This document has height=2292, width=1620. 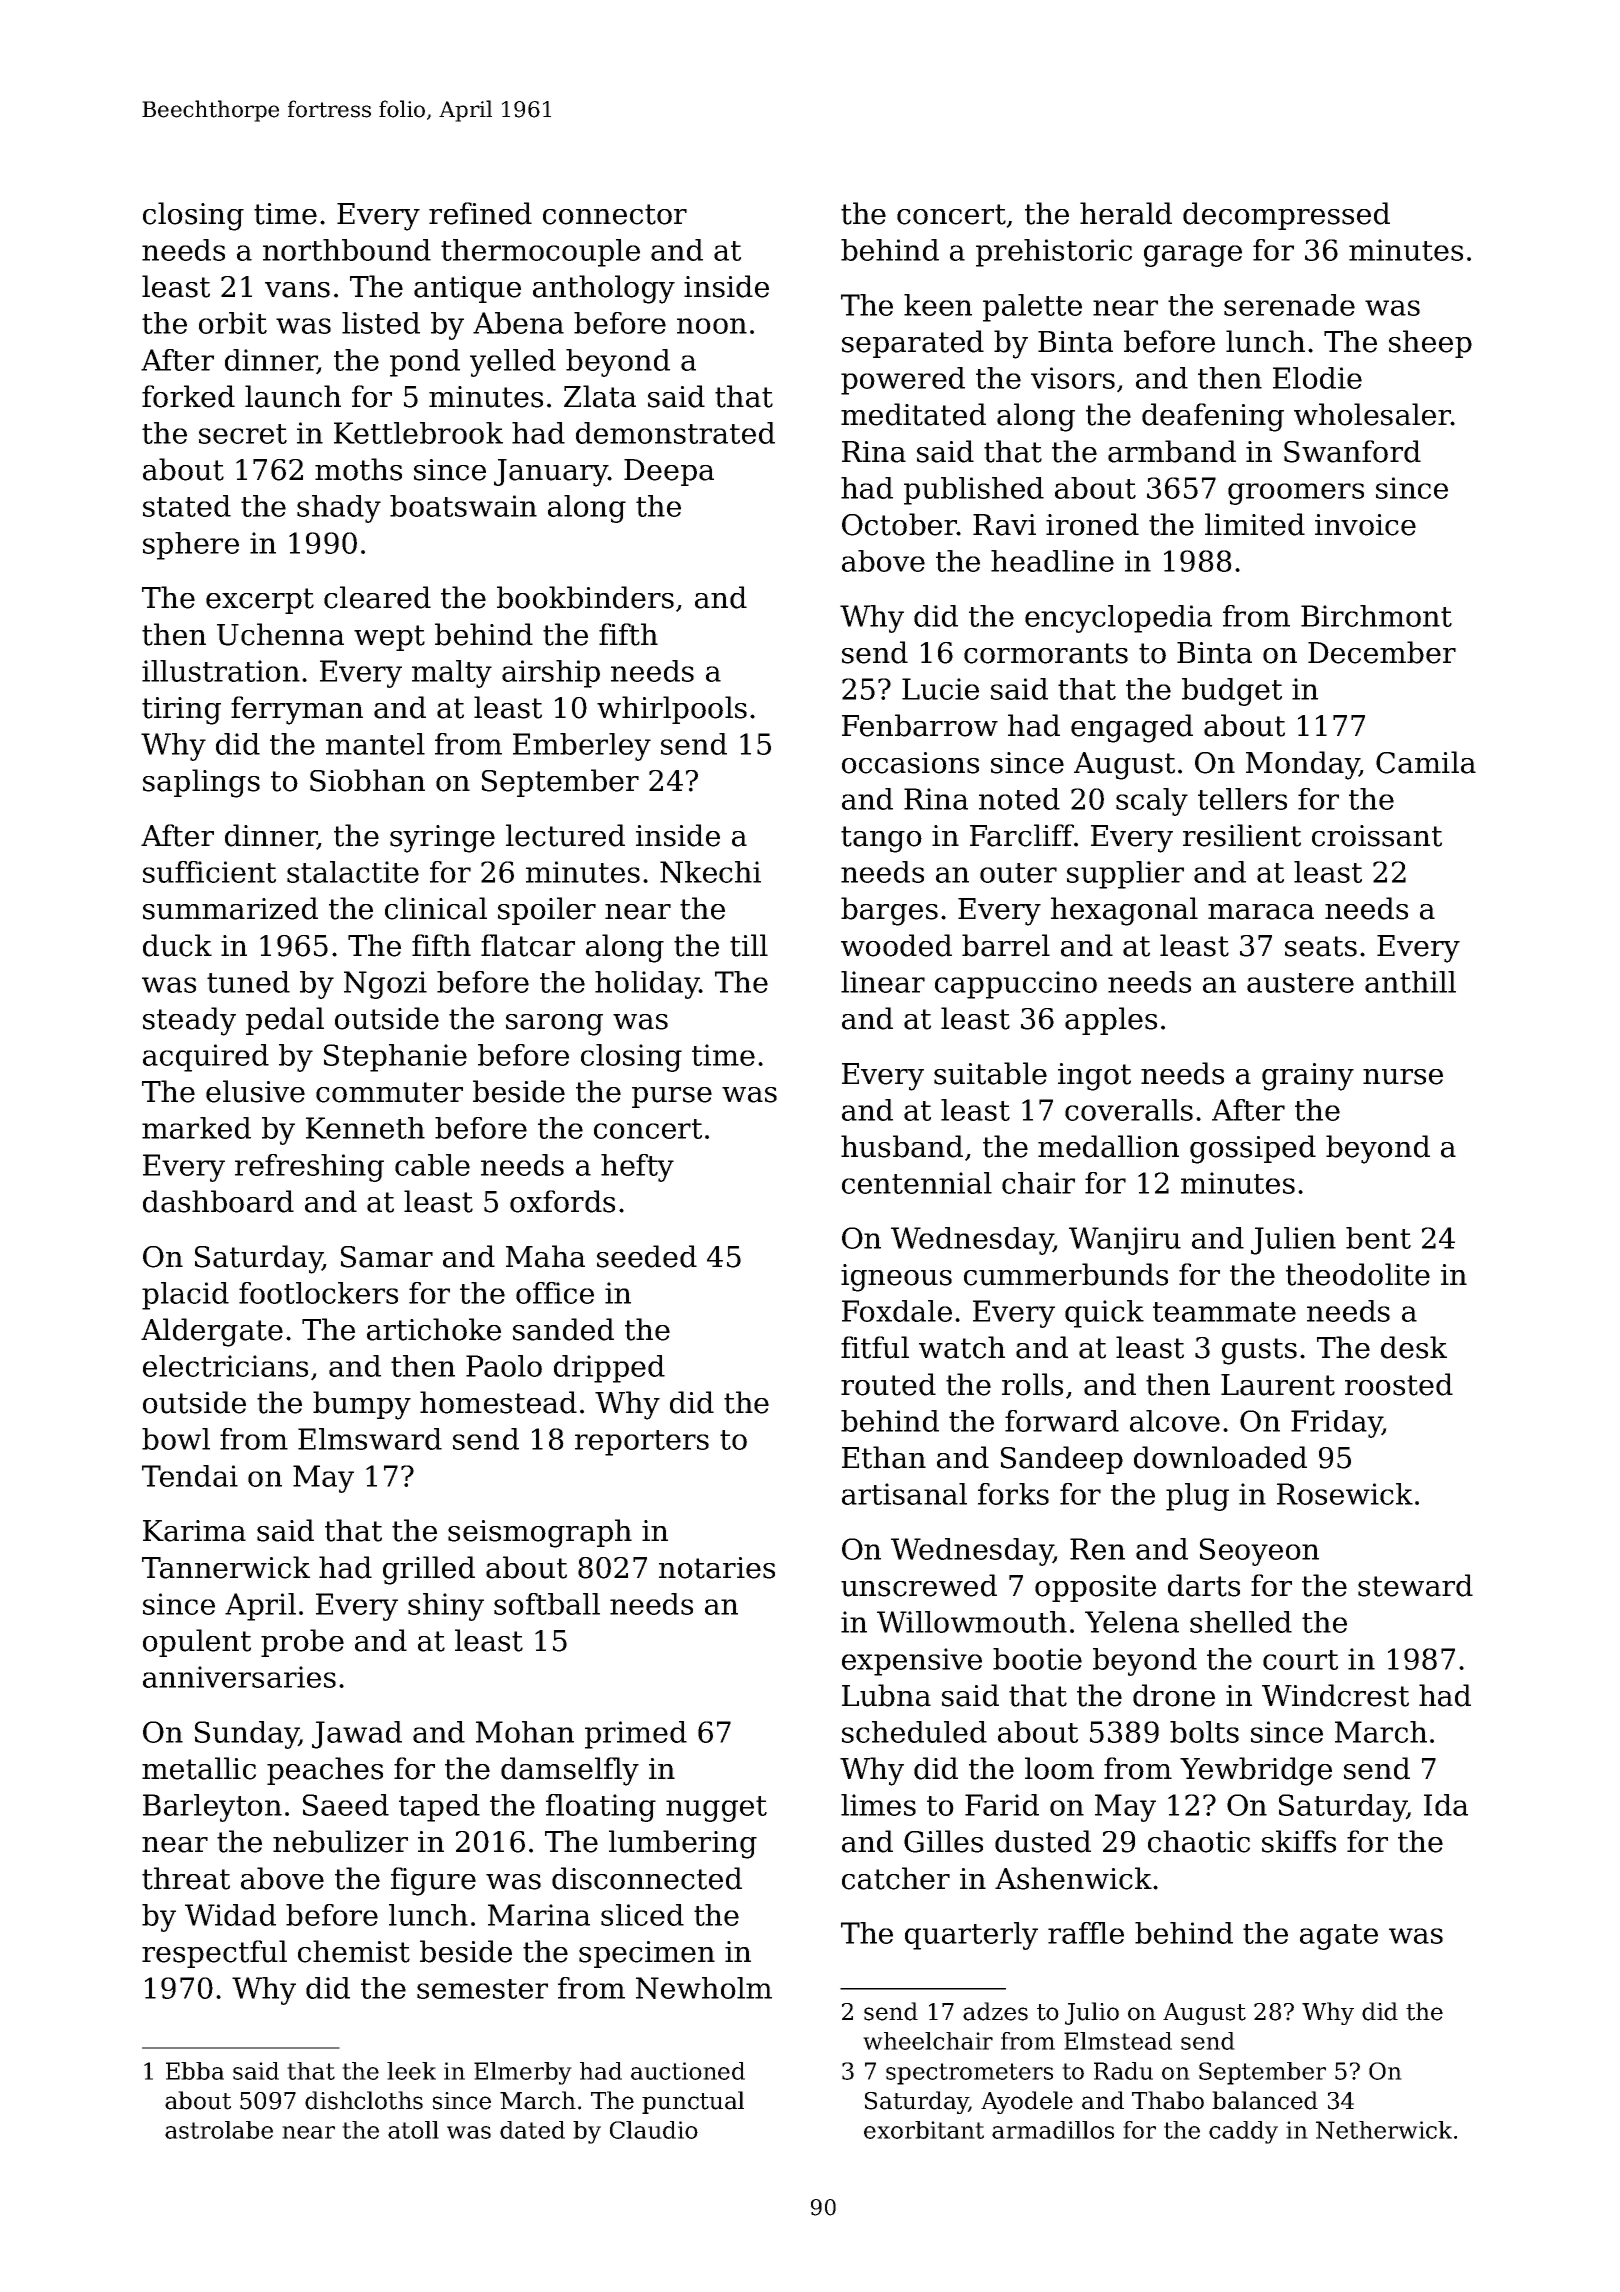 I want to click on reporters, so click(x=642, y=1443).
